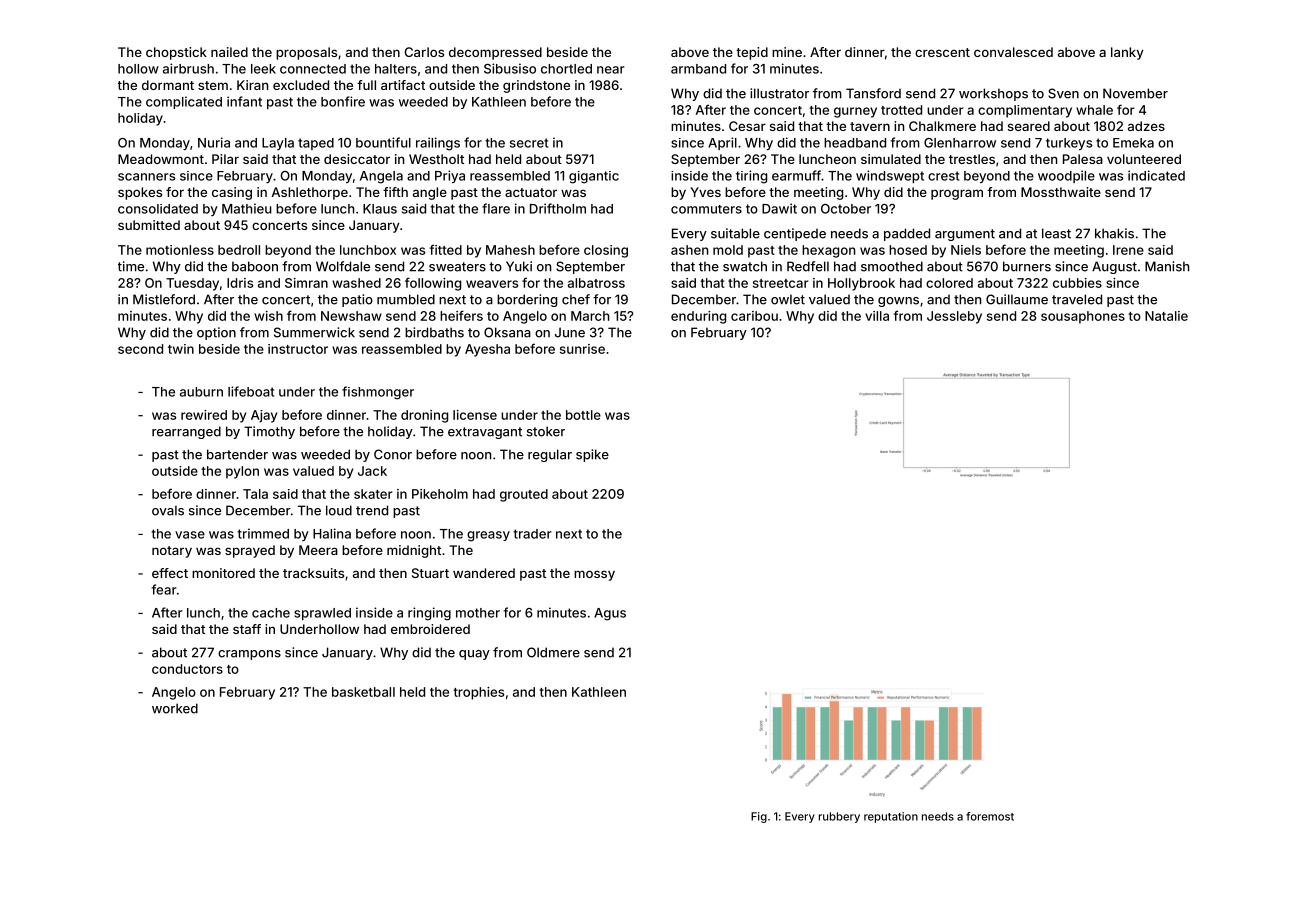 This screenshot has width=1308, height=924. What do you see at coordinates (610, 614) in the screenshot?
I see `Agus` at bounding box center [610, 614].
